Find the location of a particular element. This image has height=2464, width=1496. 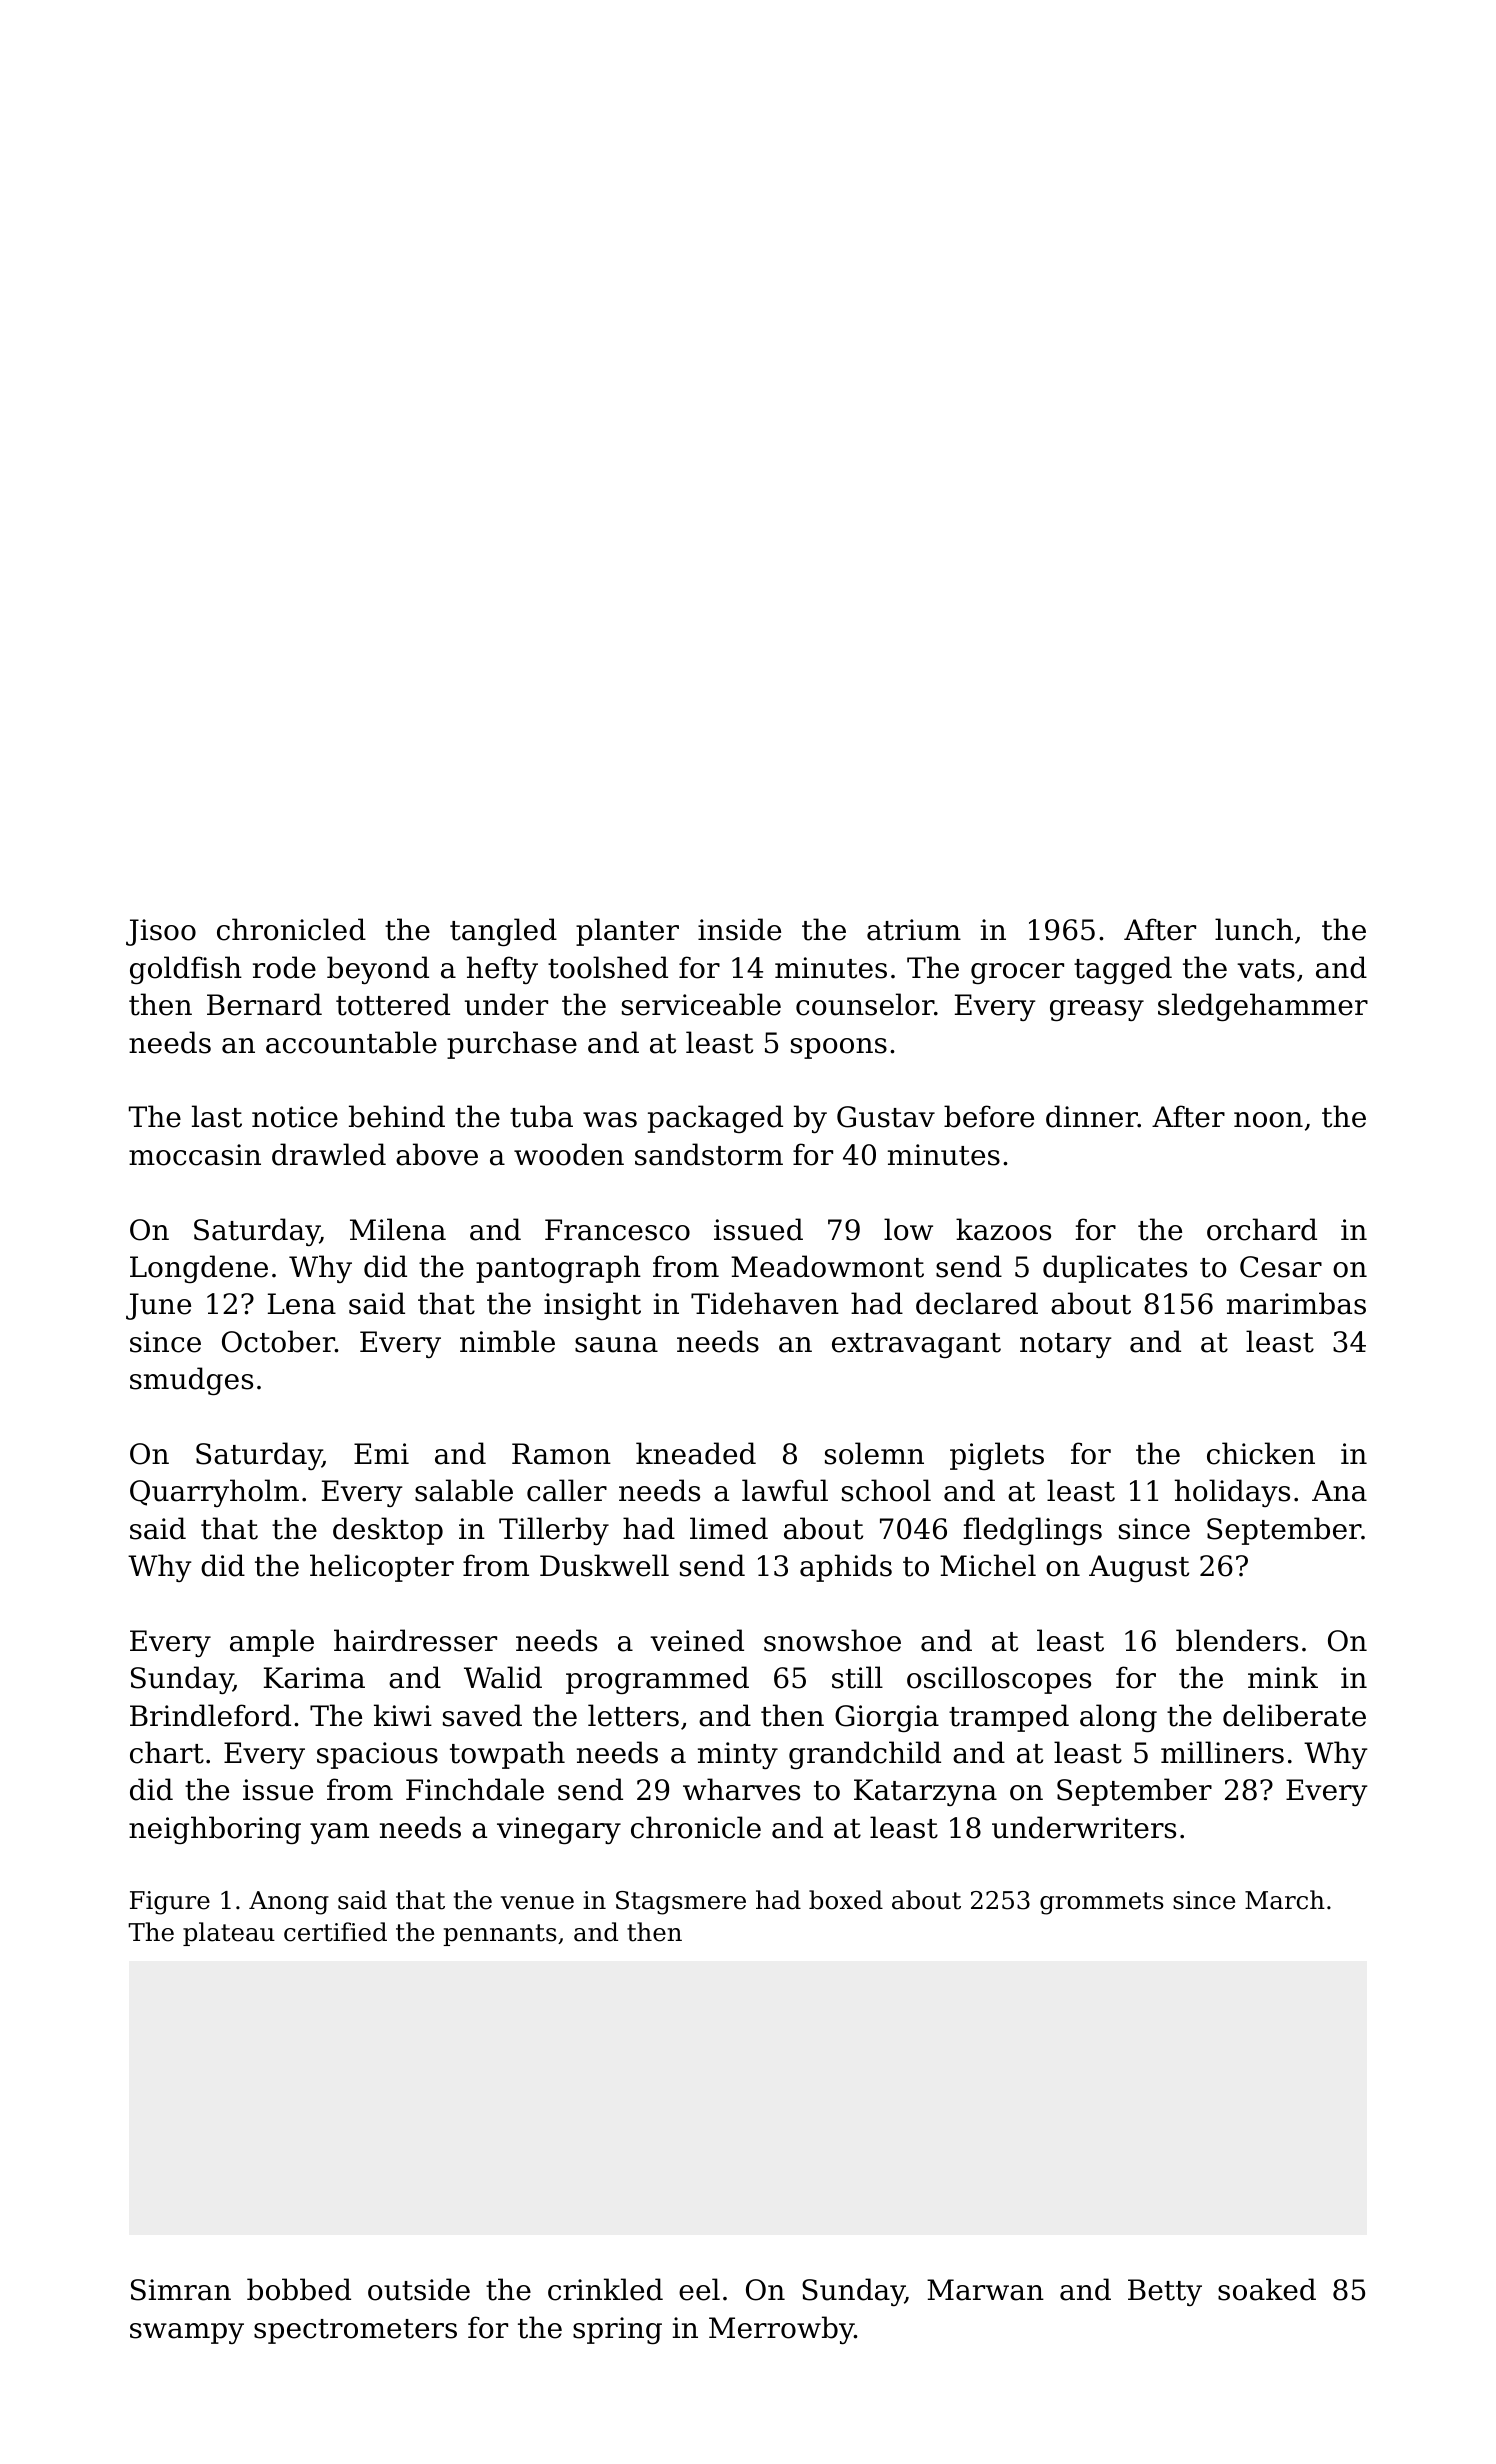

bobbed is located at coordinates (299, 2289).
